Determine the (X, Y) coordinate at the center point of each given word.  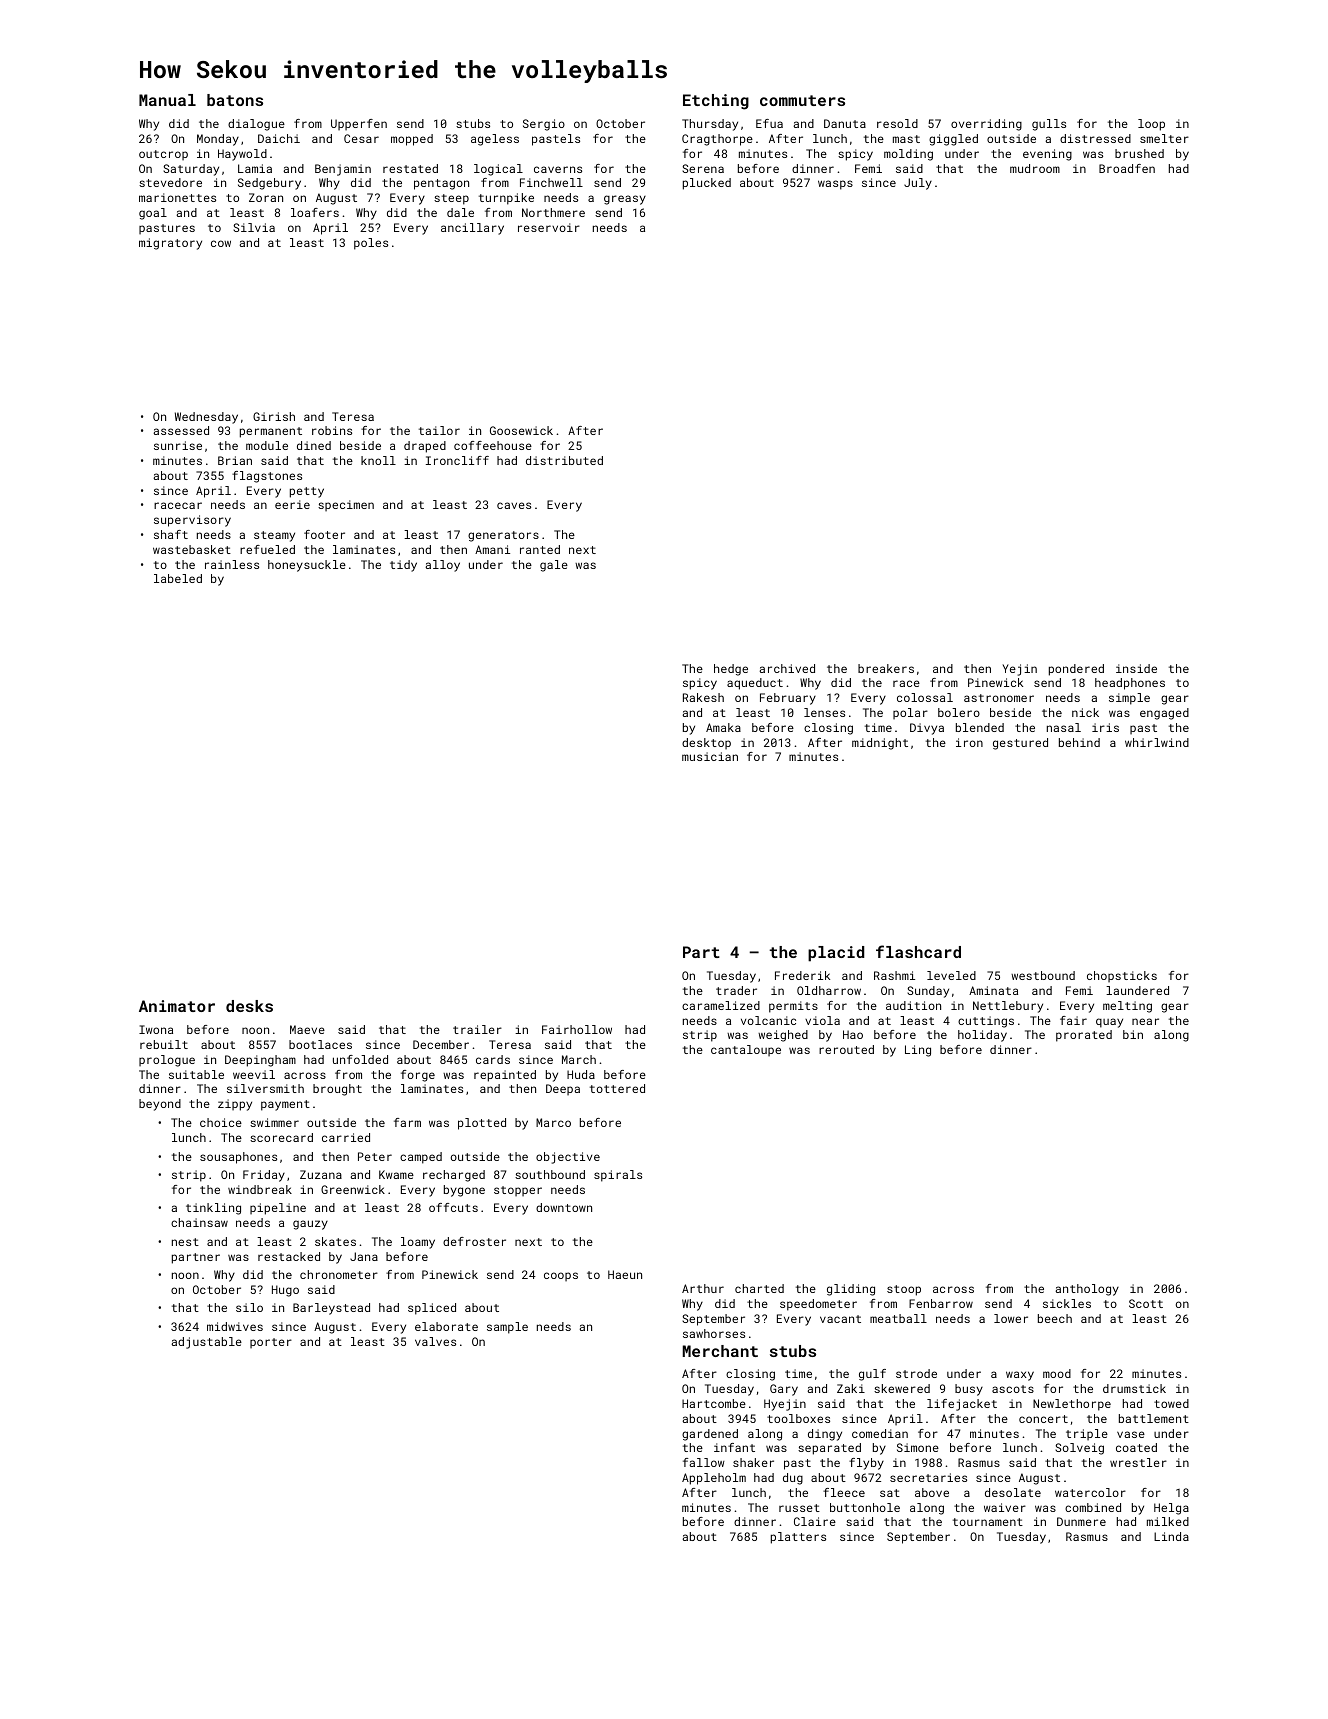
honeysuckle (307, 566)
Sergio (544, 125)
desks (249, 1006)
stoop (904, 1290)
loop (1151, 125)
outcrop (163, 155)
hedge (731, 670)
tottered (617, 1088)
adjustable (206, 1343)
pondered (1076, 670)
